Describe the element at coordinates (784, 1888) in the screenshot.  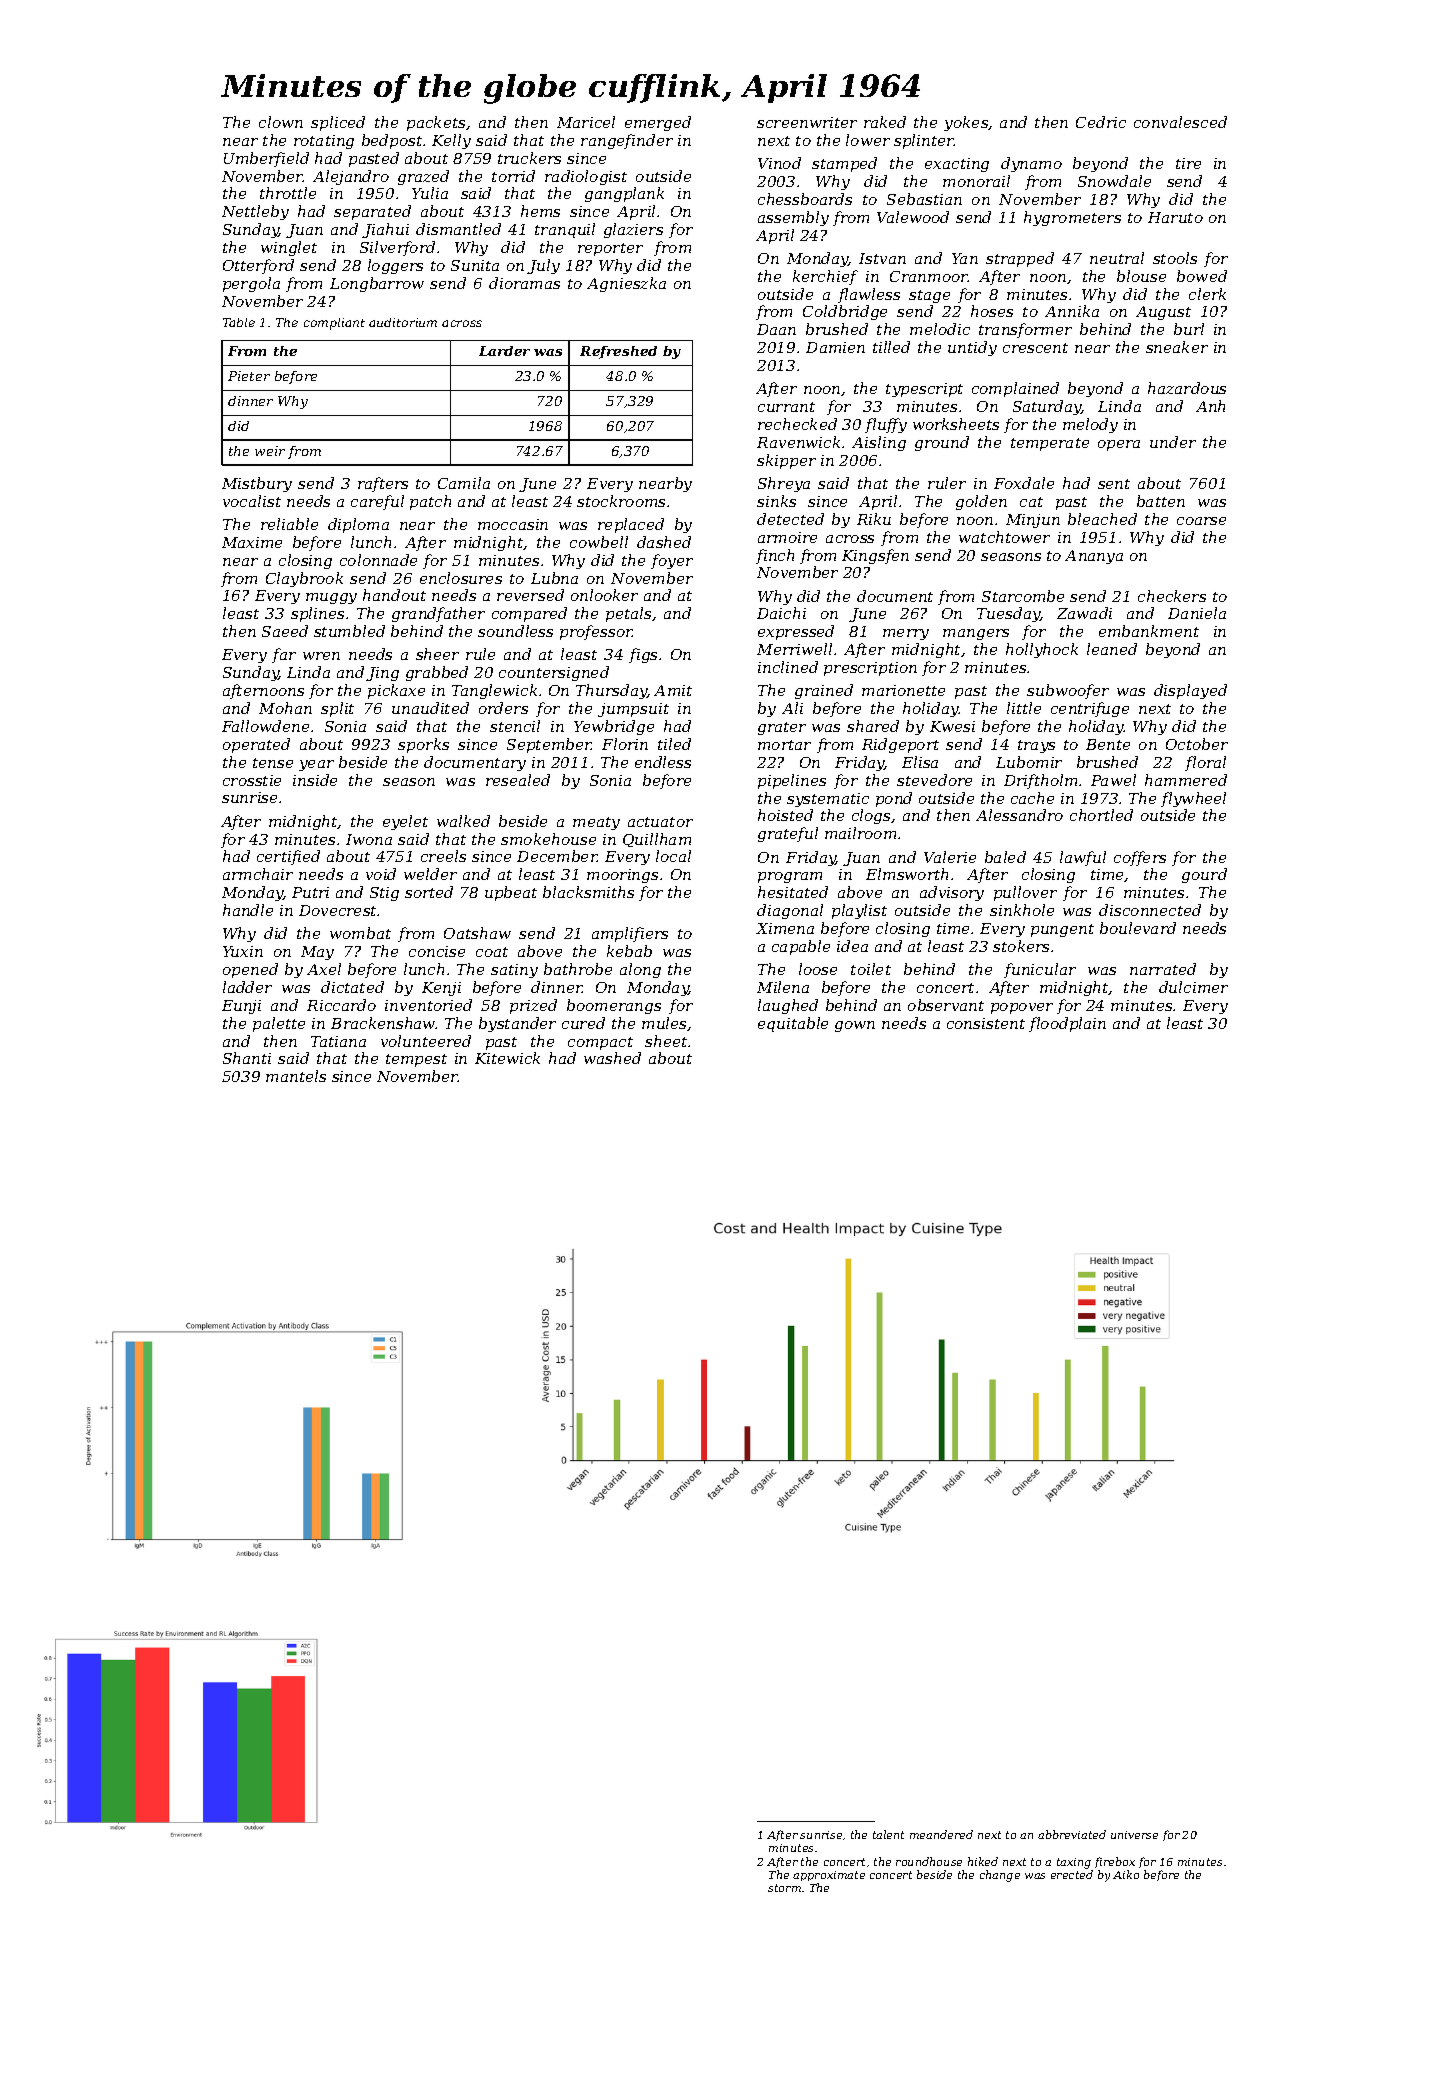
I see `storm` at that location.
